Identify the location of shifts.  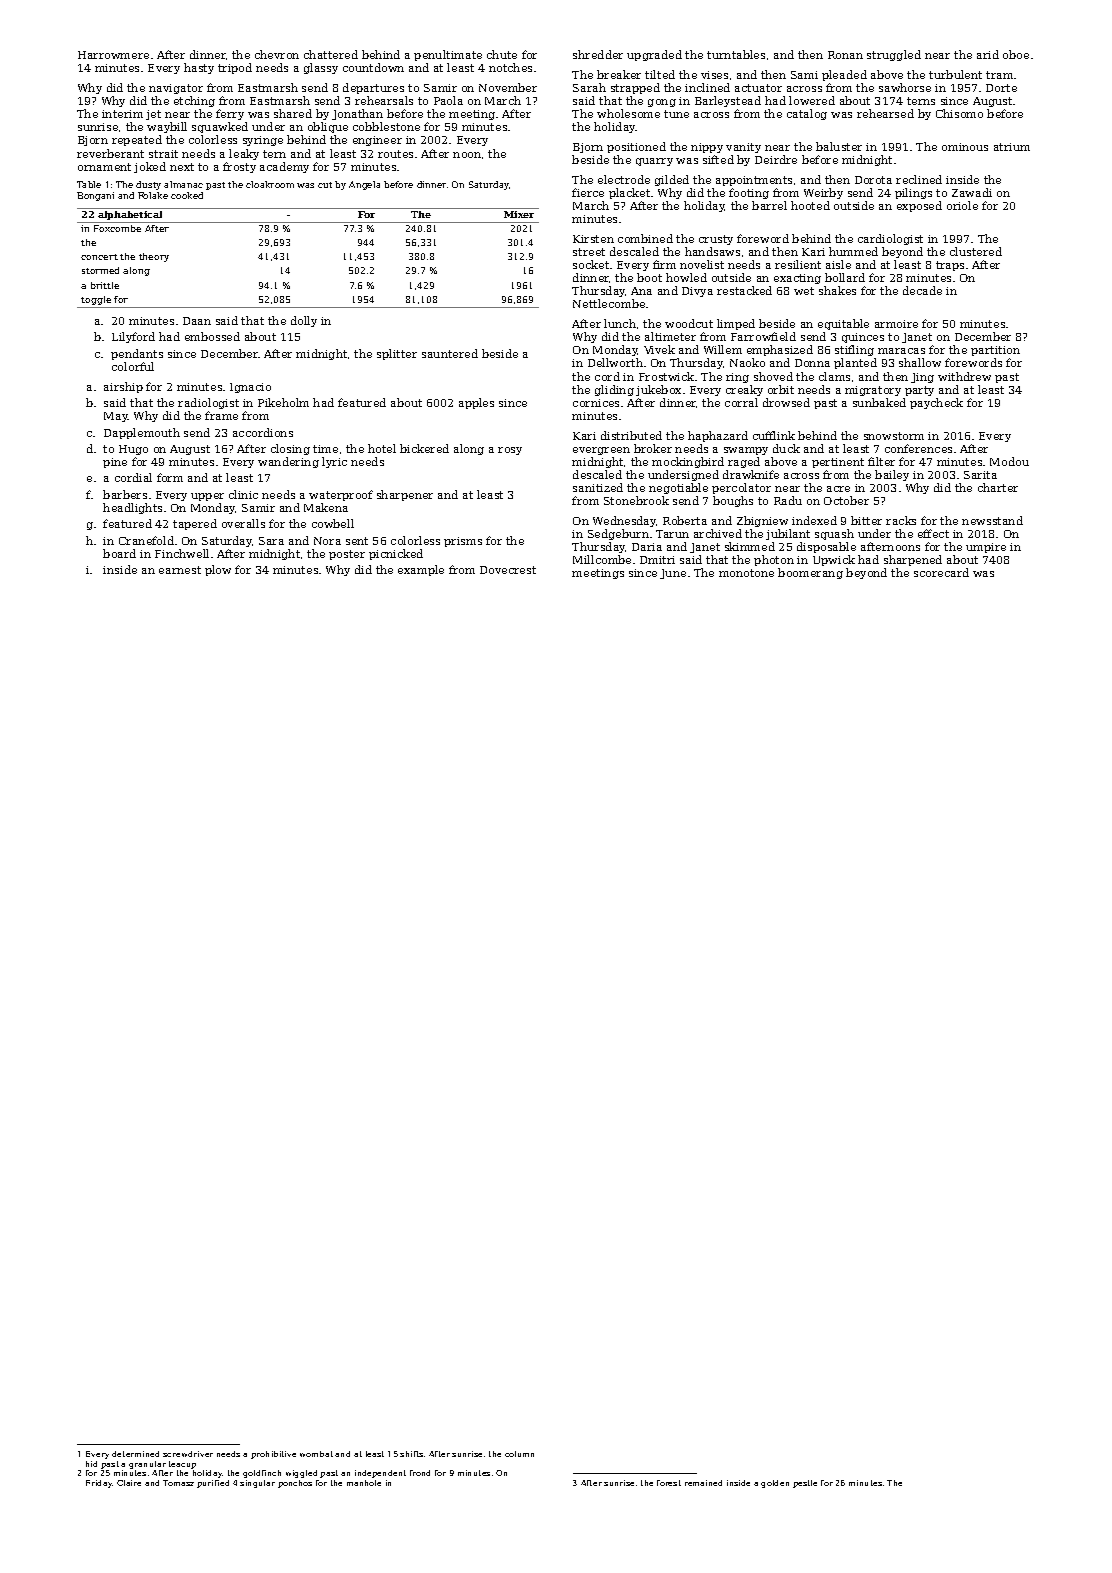
(411, 1454).
